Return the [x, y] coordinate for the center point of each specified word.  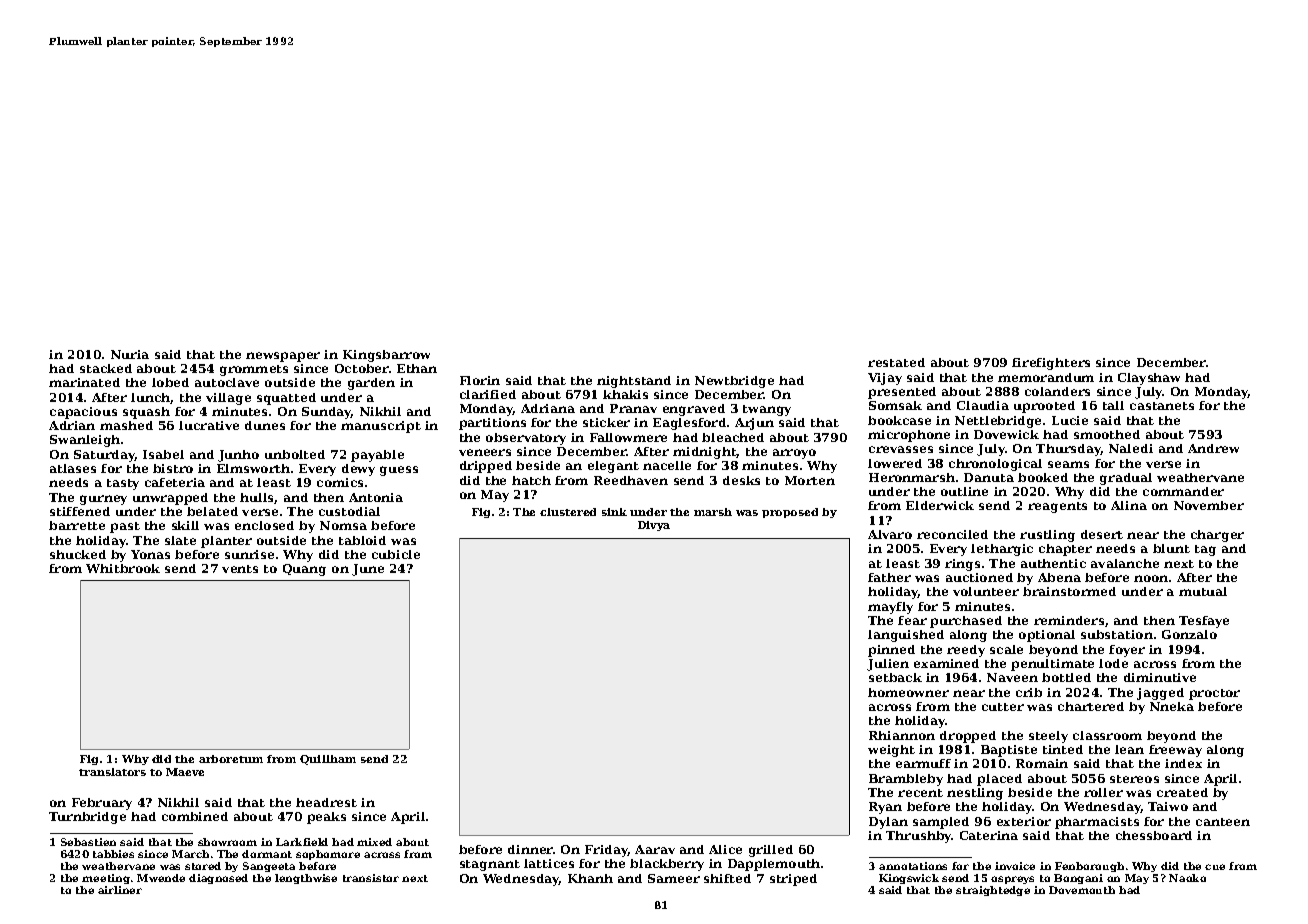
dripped [486, 467]
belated [212, 511]
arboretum [231, 759]
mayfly [890, 608]
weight [891, 751]
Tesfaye [1204, 622]
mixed [374, 842]
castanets [1162, 406]
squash [146, 413]
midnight [705, 453]
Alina [1129, 505]
